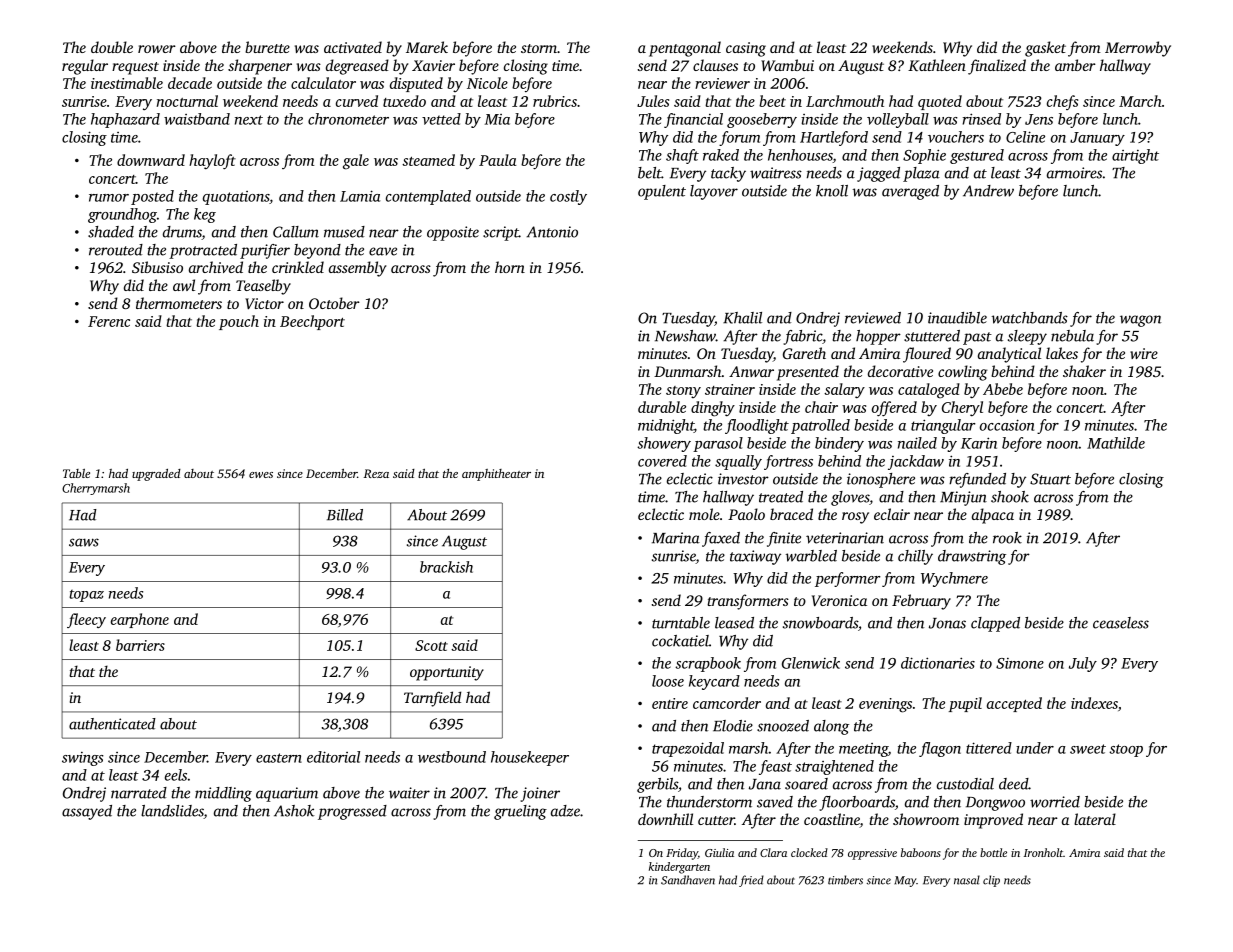 The image size is (1233, 952). Describe the element at coordinates (112, 47) in the screenshot. I see `double` at that location.
